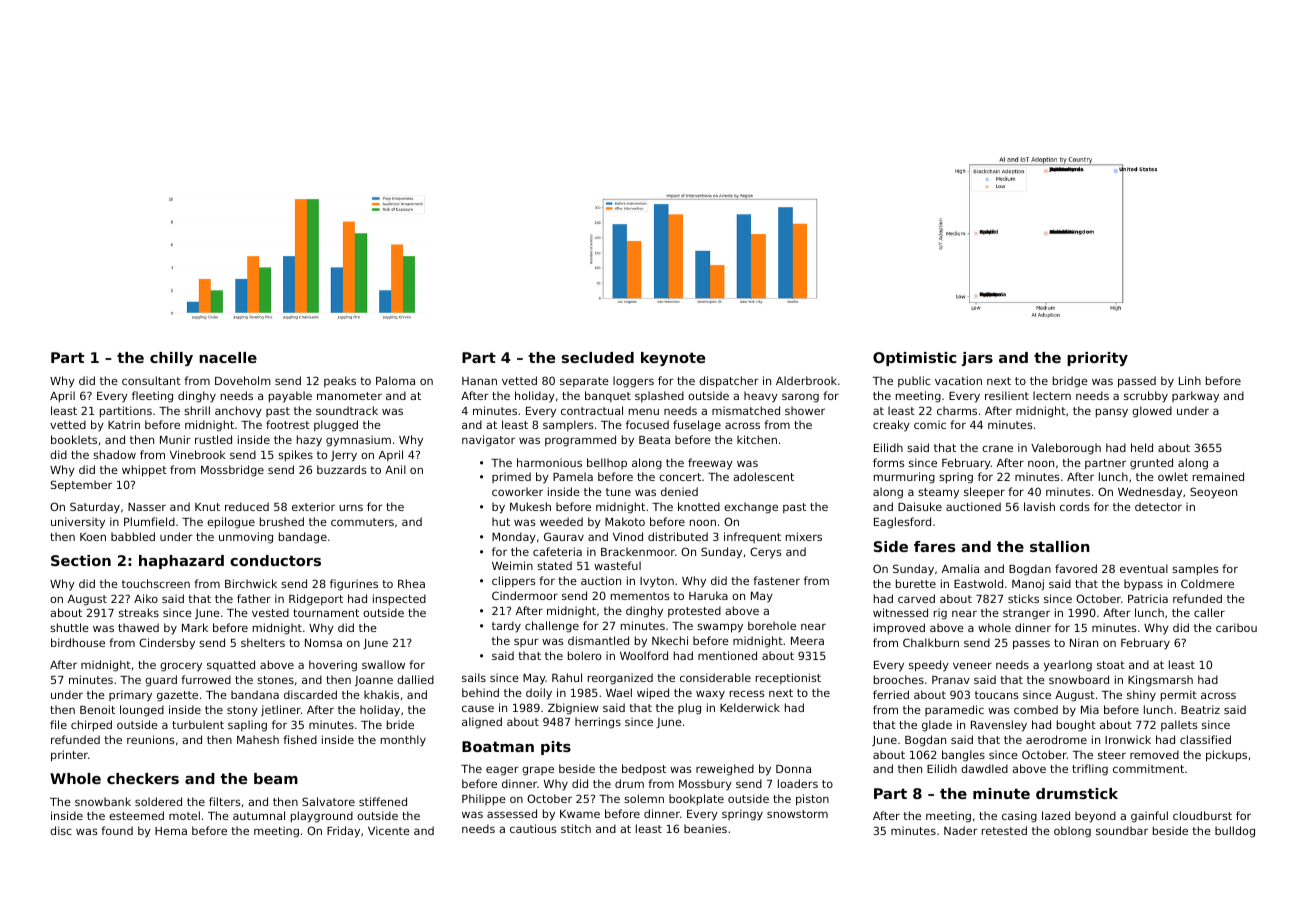  Describe the element at coordinates (530, 506) in the document. I see `Mukesh` at that location.
